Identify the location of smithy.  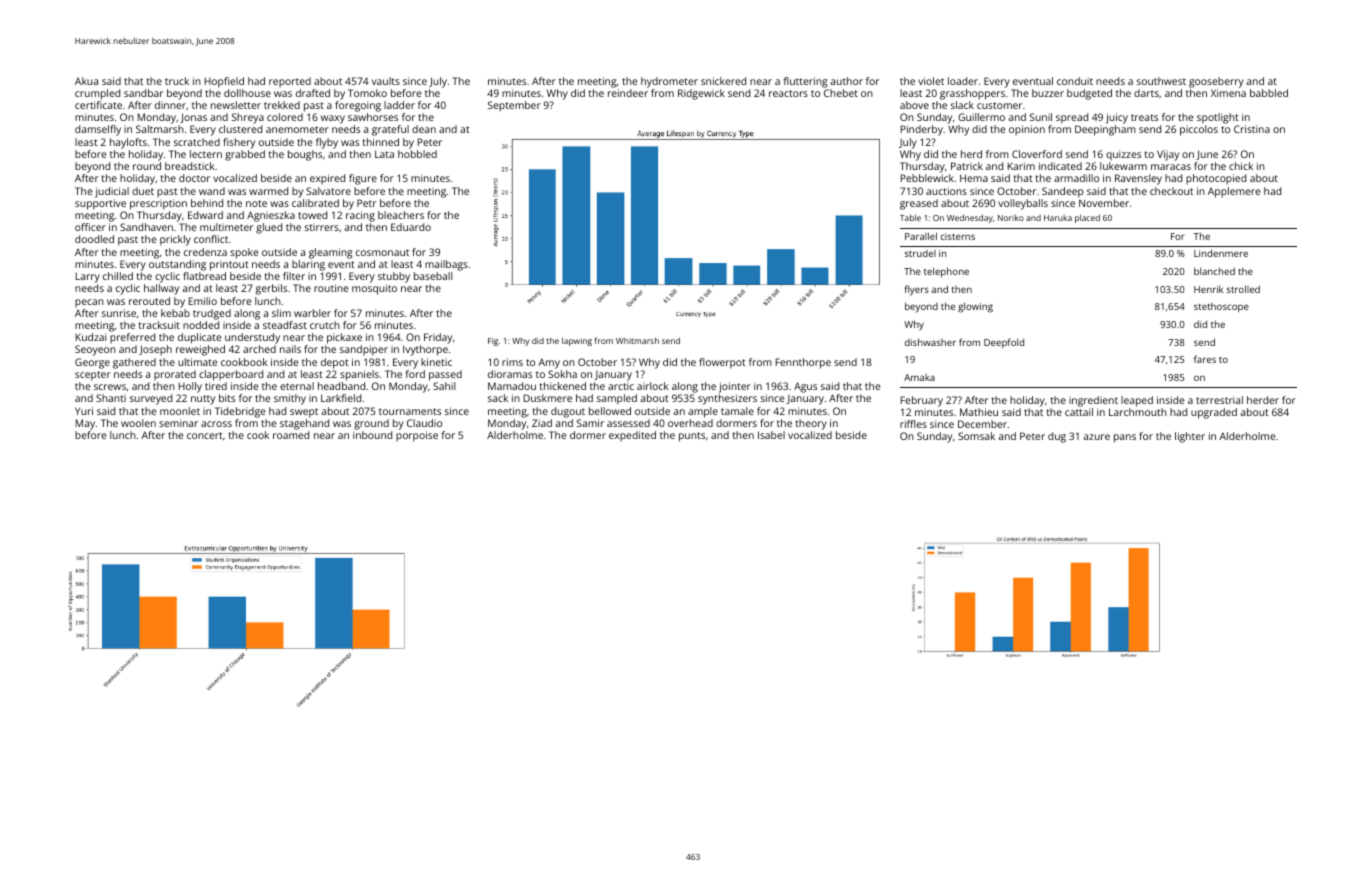
(290, 399).
